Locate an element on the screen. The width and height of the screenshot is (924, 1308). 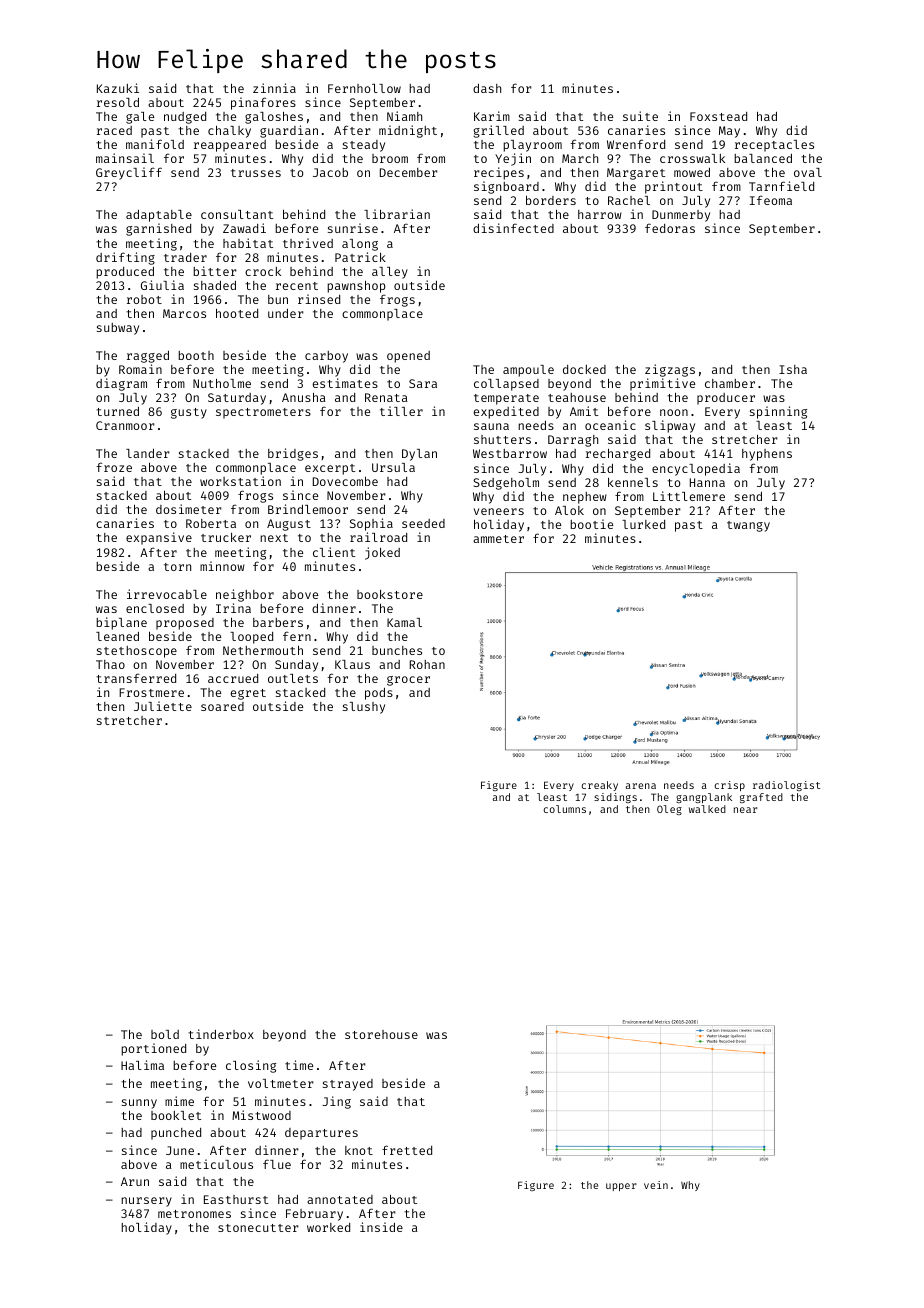
Oleg is located at coordinates (669, 810).
